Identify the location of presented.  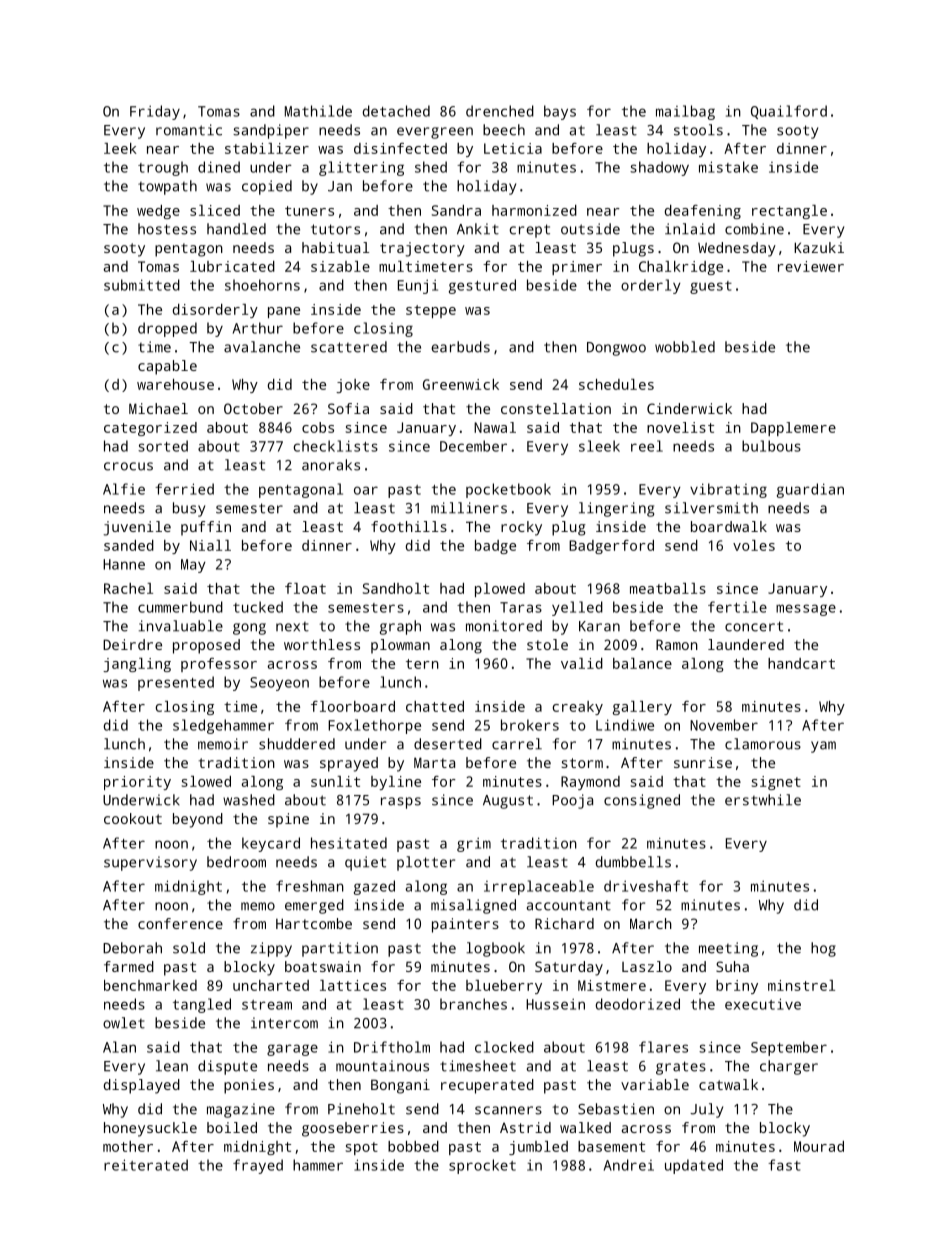
(176, 683).
